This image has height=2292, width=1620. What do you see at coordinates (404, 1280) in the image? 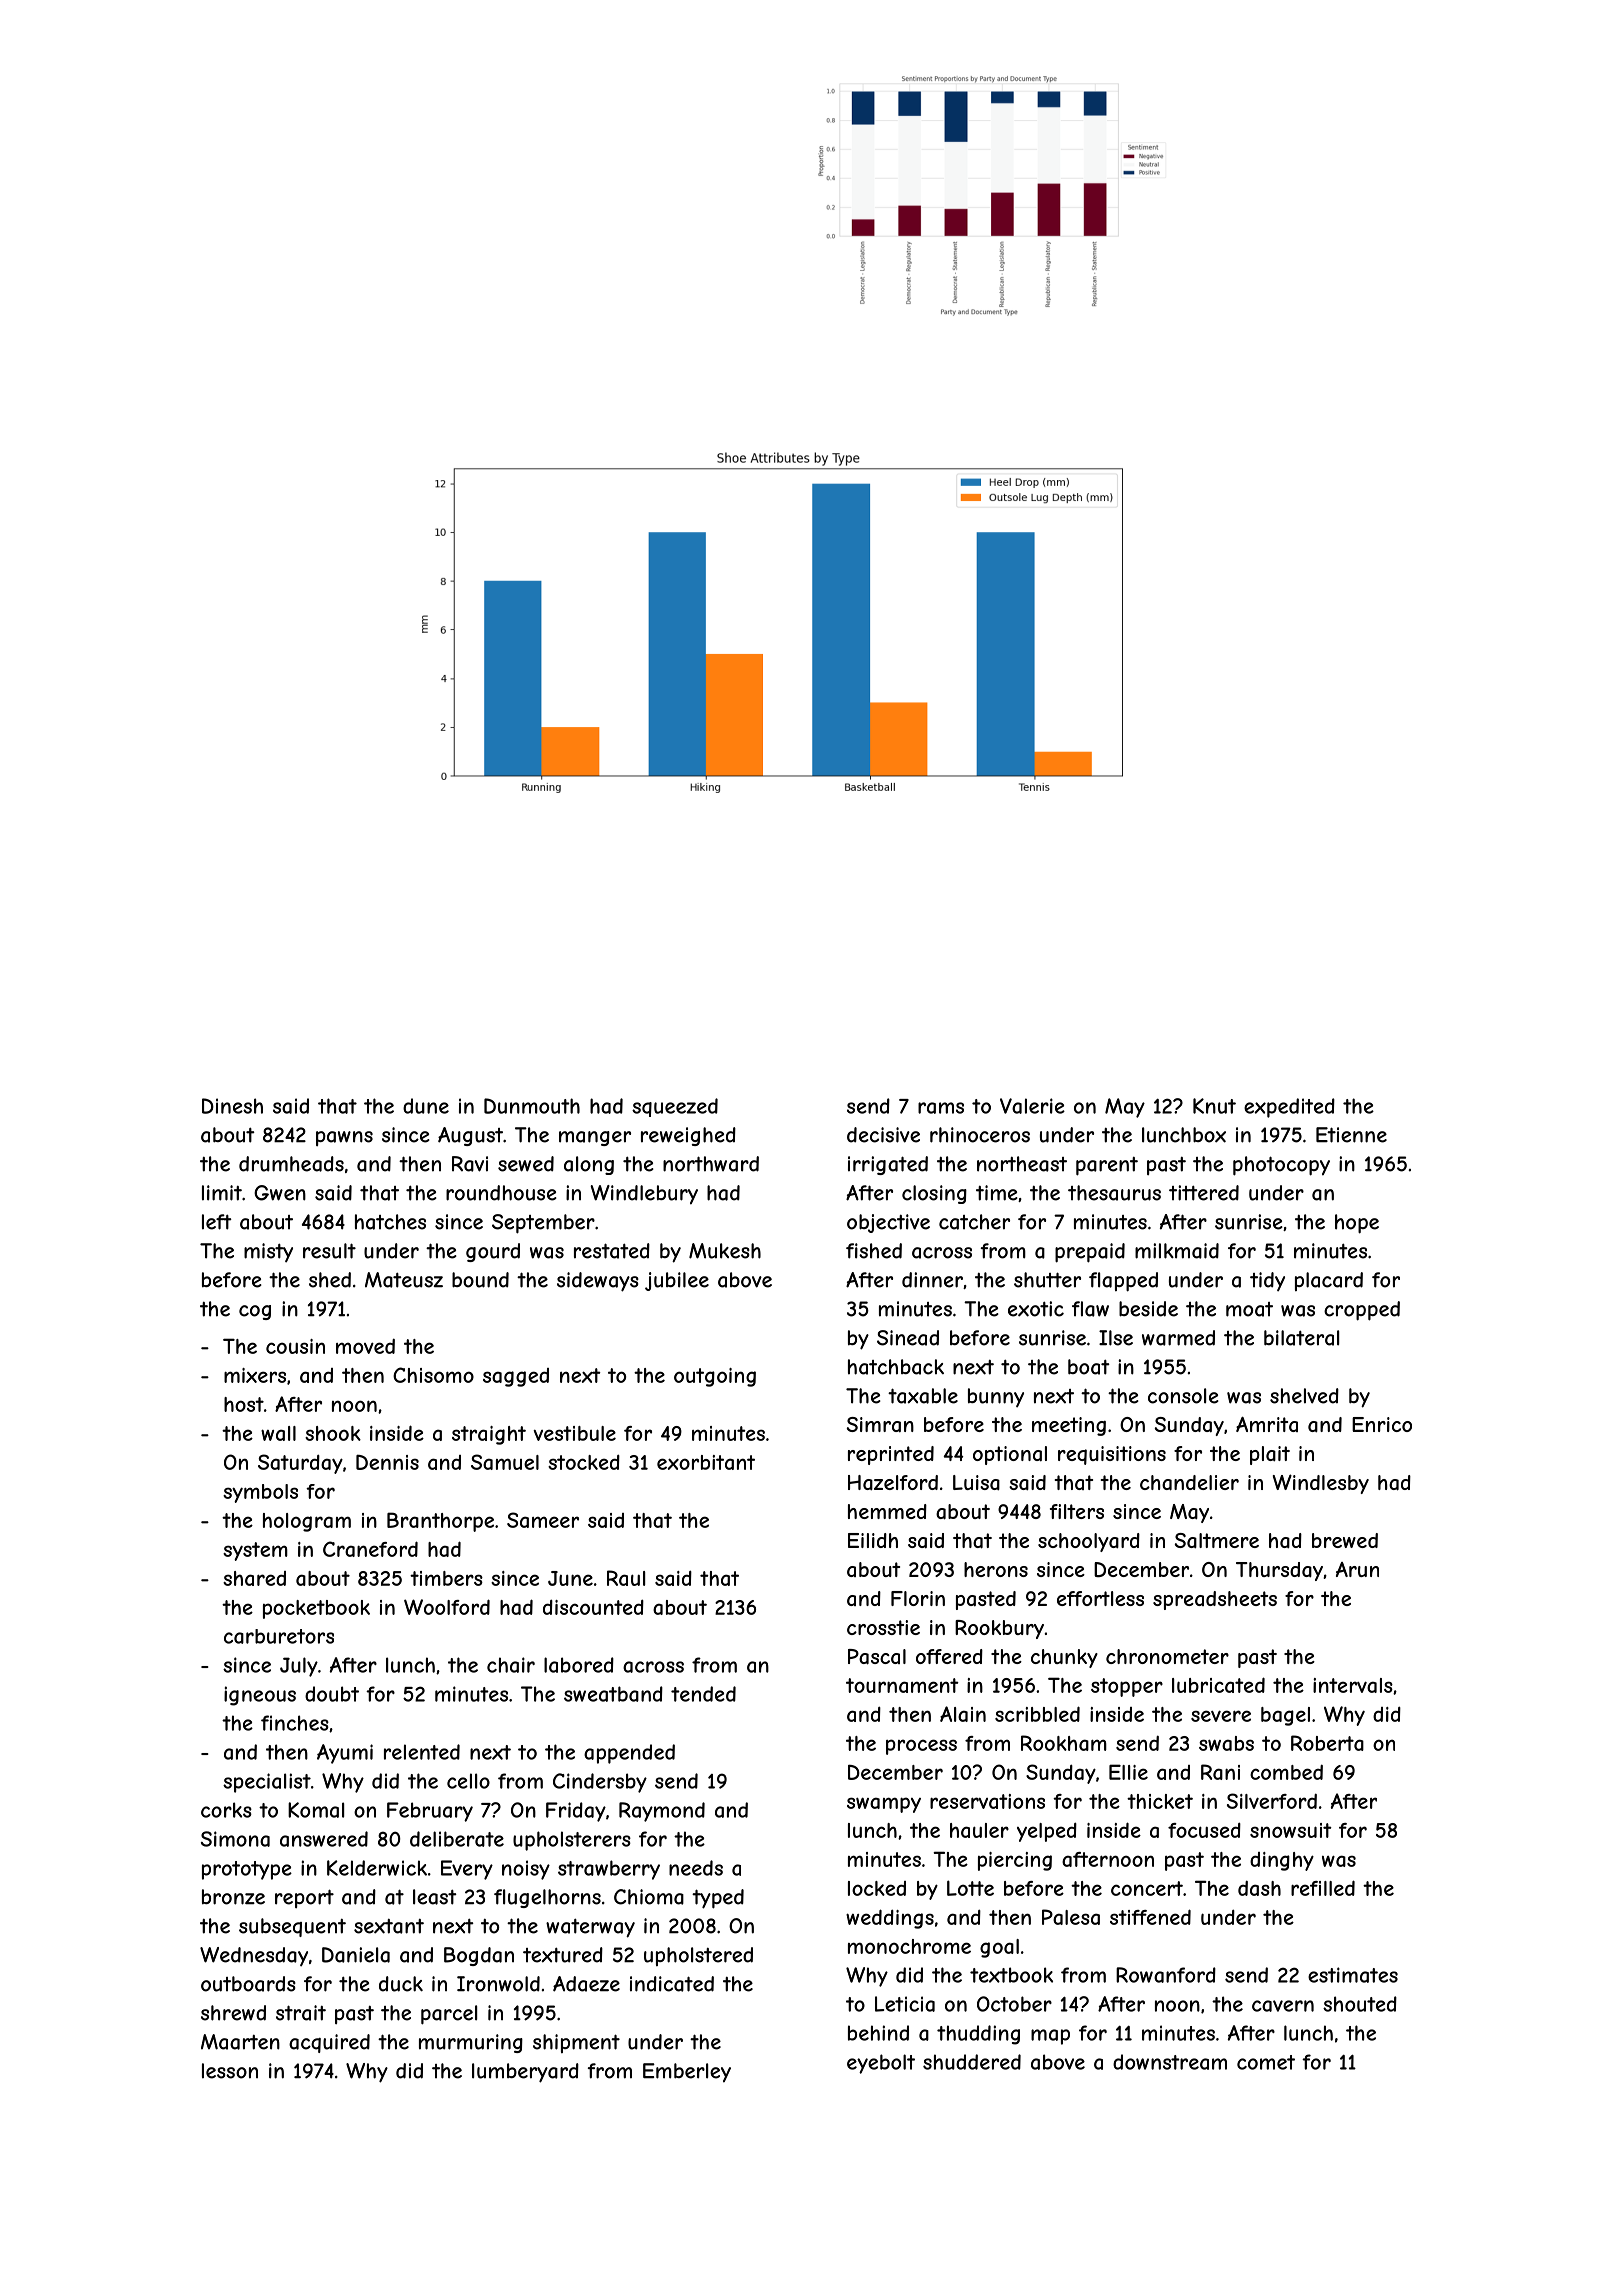
I see `Mateusz` at bounding box center [404, 1280].
